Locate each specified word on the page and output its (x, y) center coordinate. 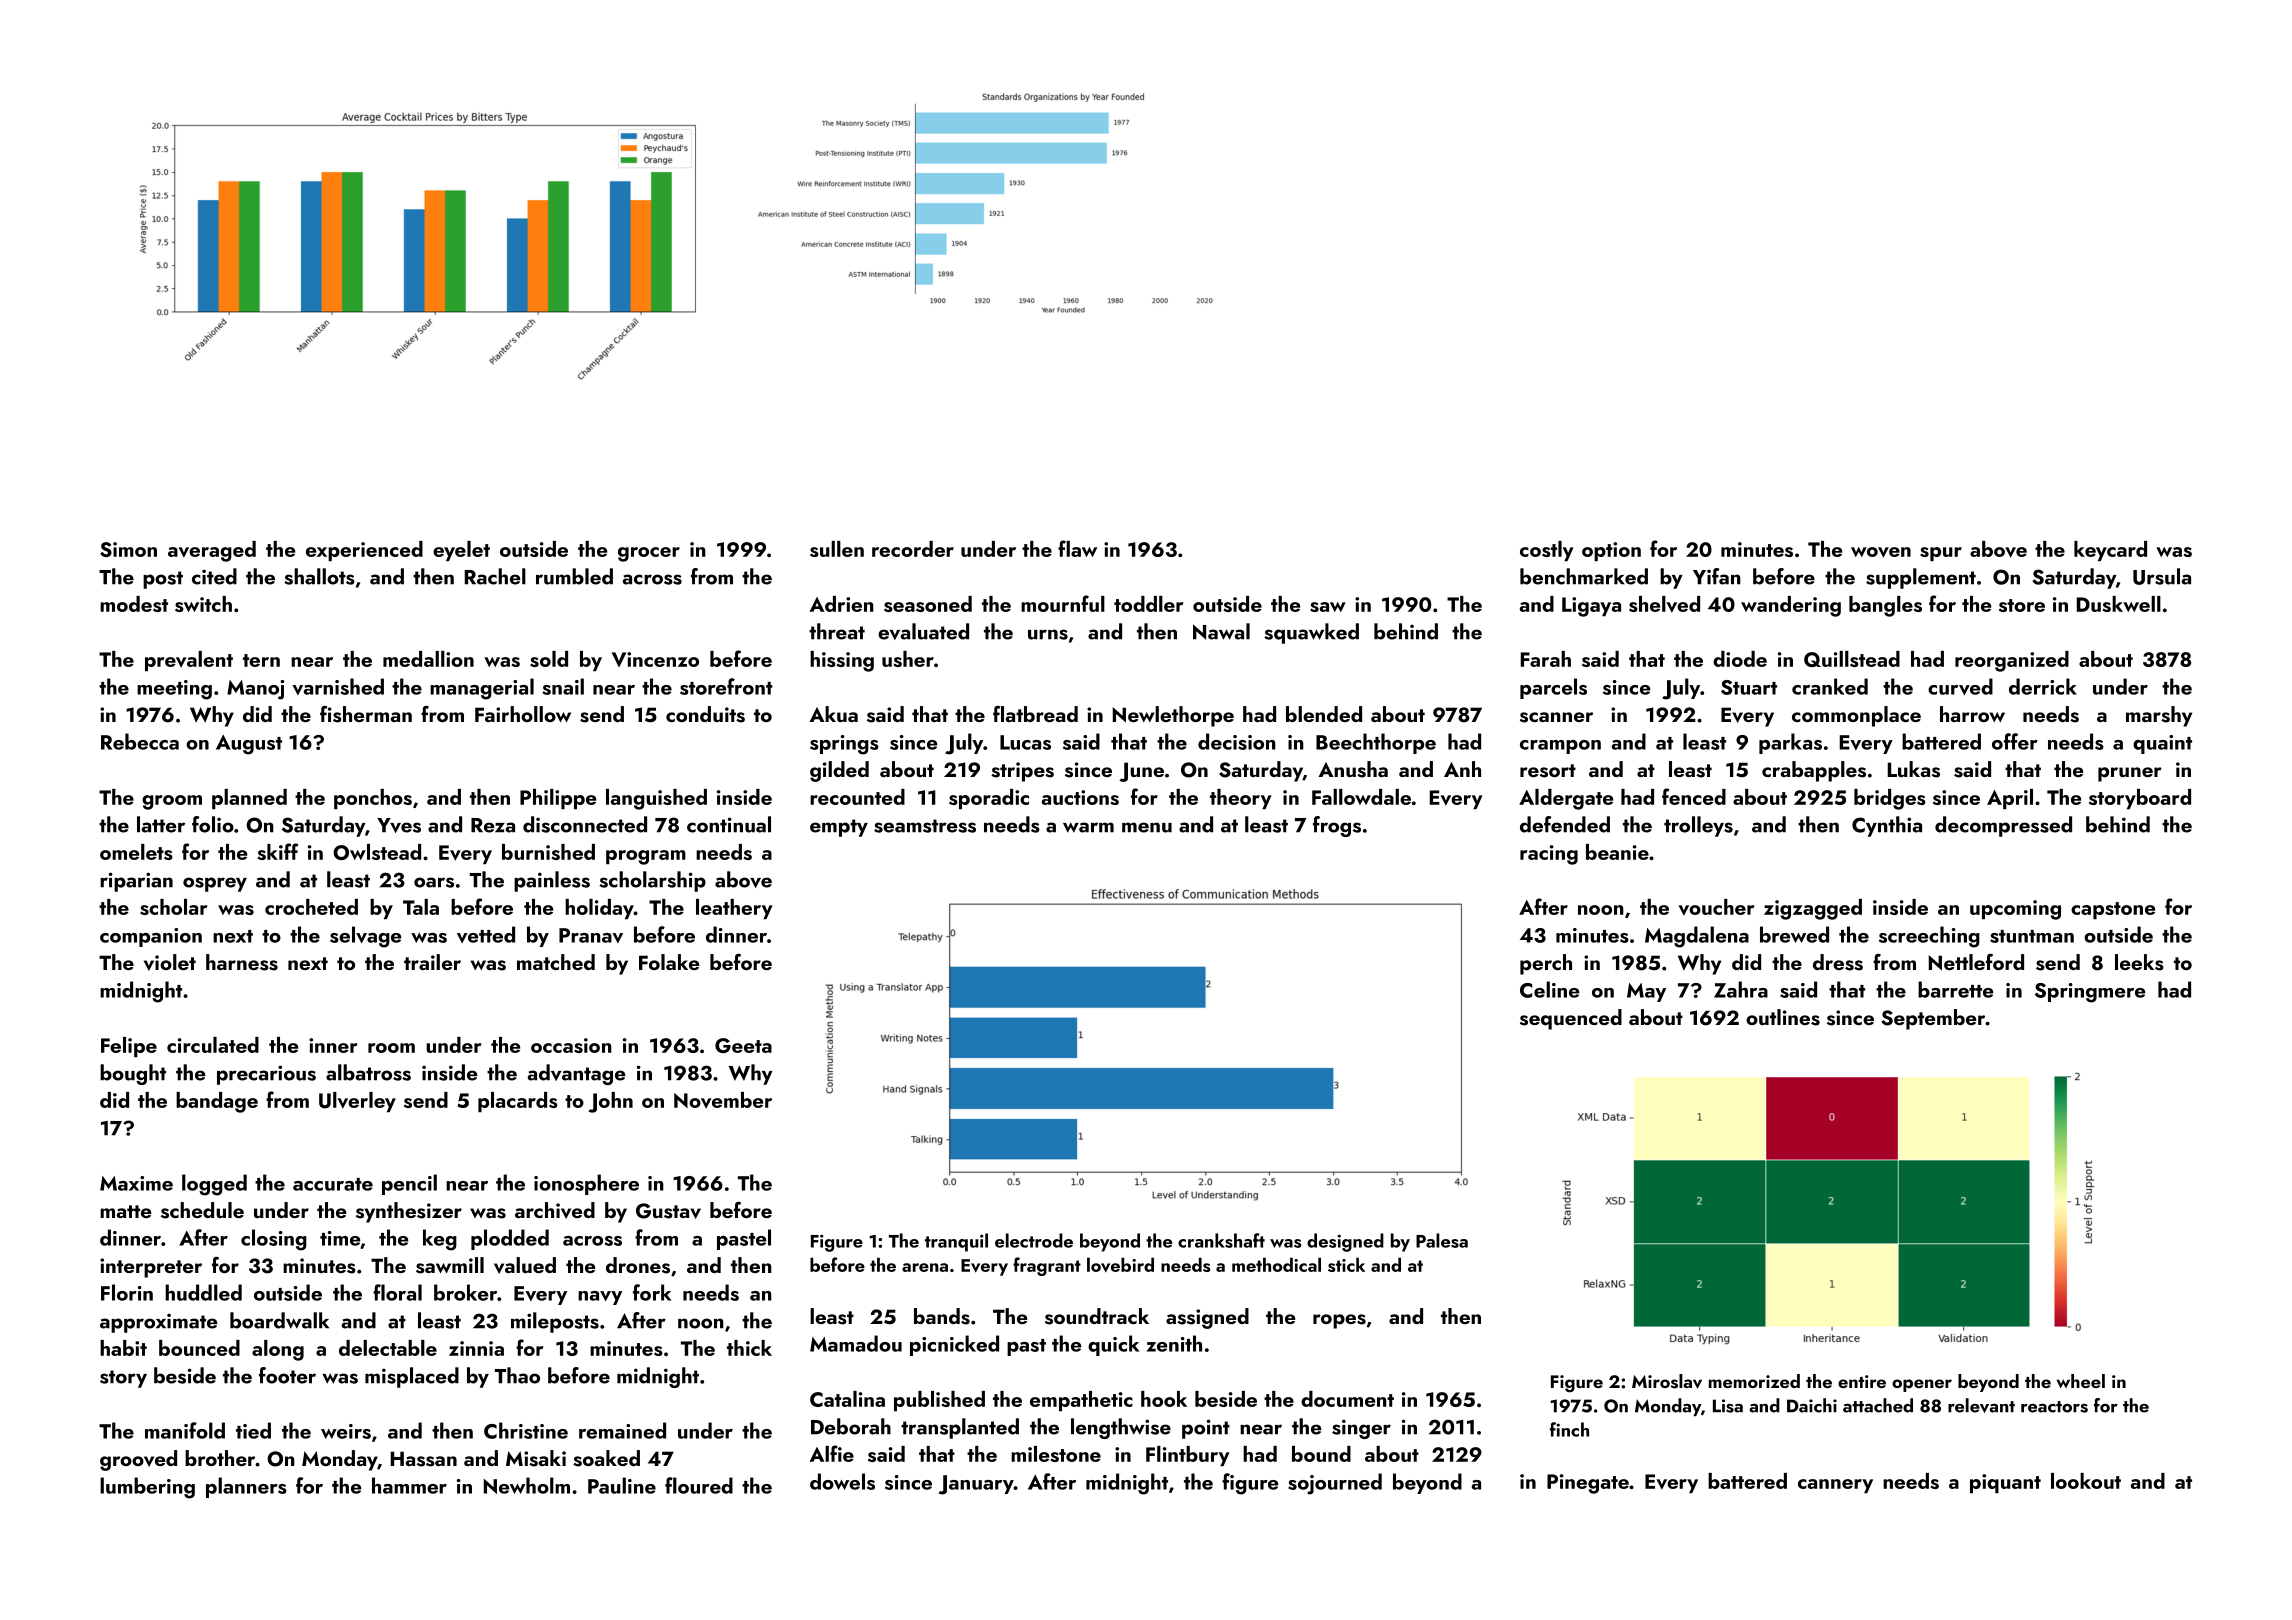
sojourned (1335, 1484)
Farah (1546, 659)
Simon (128, 549)
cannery (1835, 1486)
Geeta (743, 1045)
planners (246, 1487)
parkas (1790, 743)
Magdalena (1697, 937)
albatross (368, 1072)
